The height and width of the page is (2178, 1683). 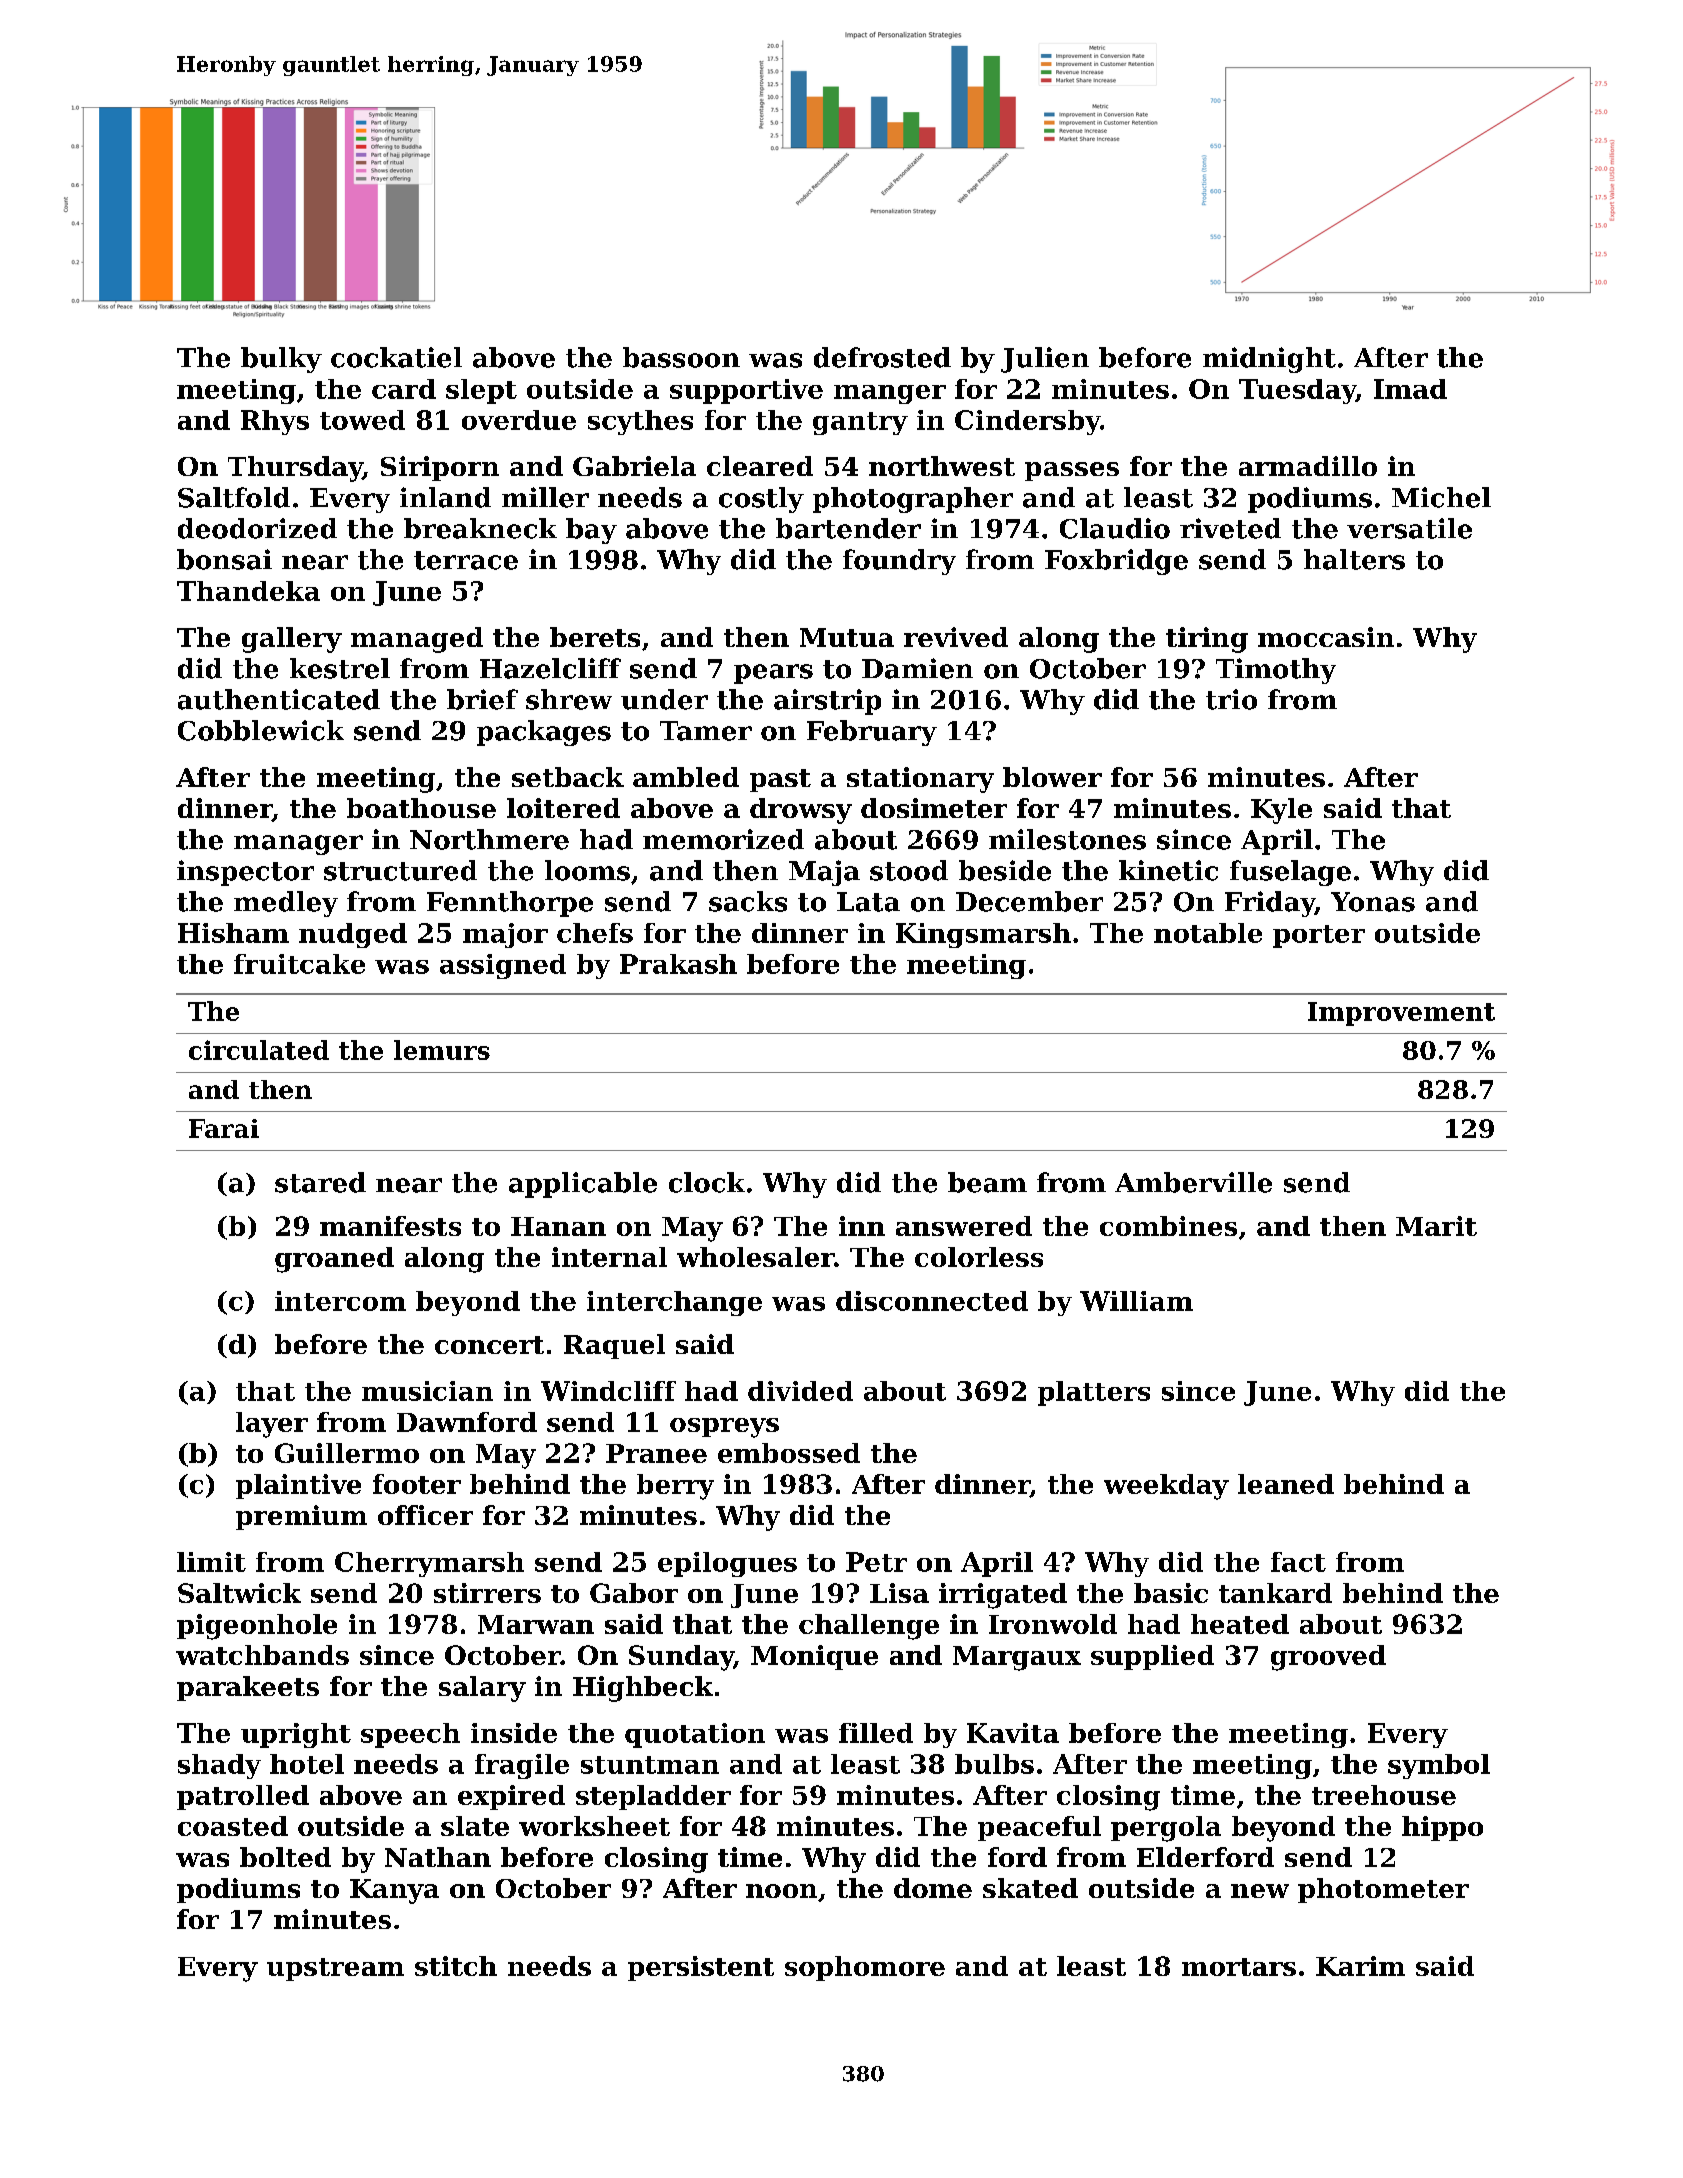 What do you see at coordinates (224, 1128) in the page?
I see `Farai` at bounding box center [224, 1128].
